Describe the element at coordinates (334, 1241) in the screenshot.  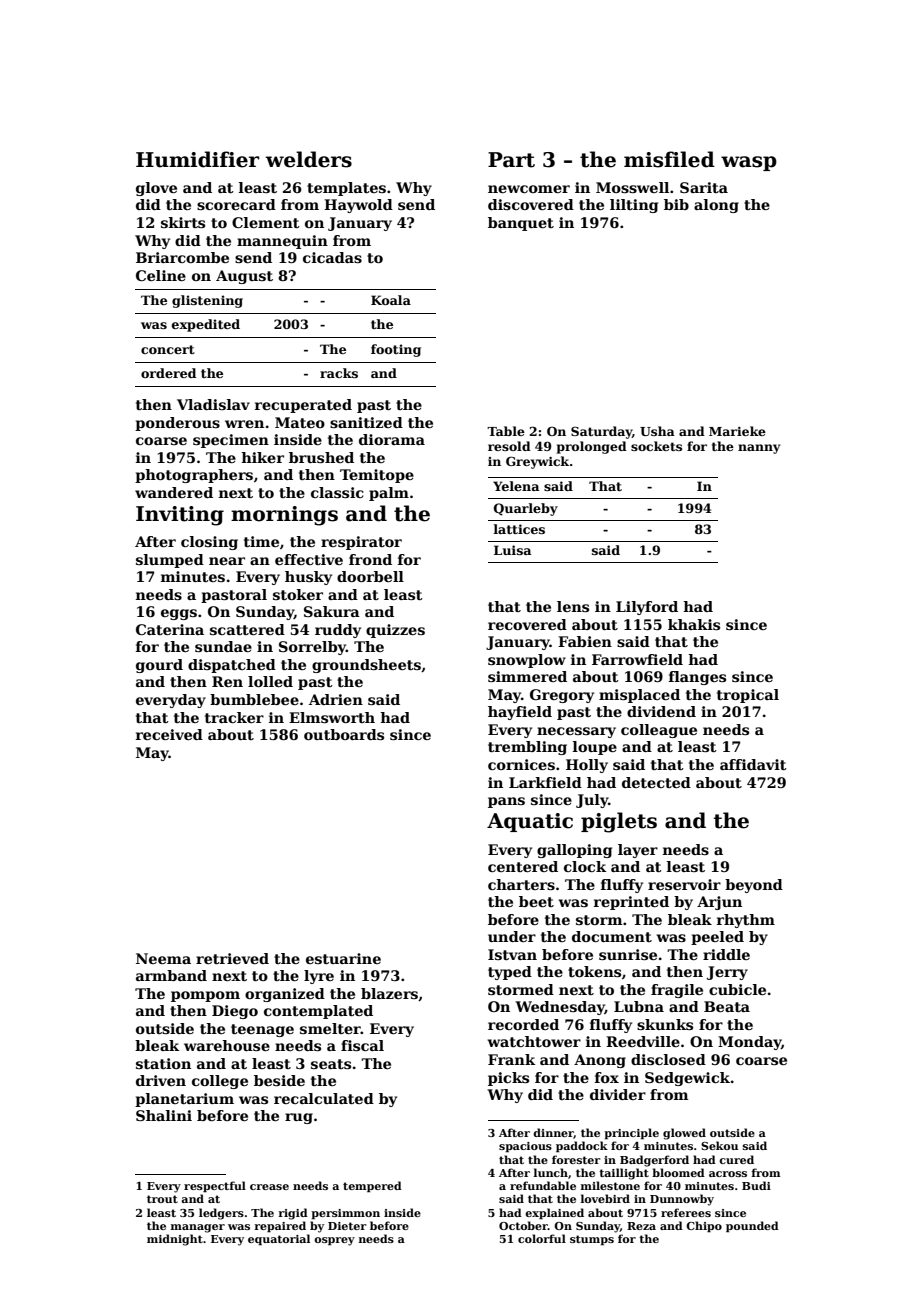
I see `osprey` at that location.
